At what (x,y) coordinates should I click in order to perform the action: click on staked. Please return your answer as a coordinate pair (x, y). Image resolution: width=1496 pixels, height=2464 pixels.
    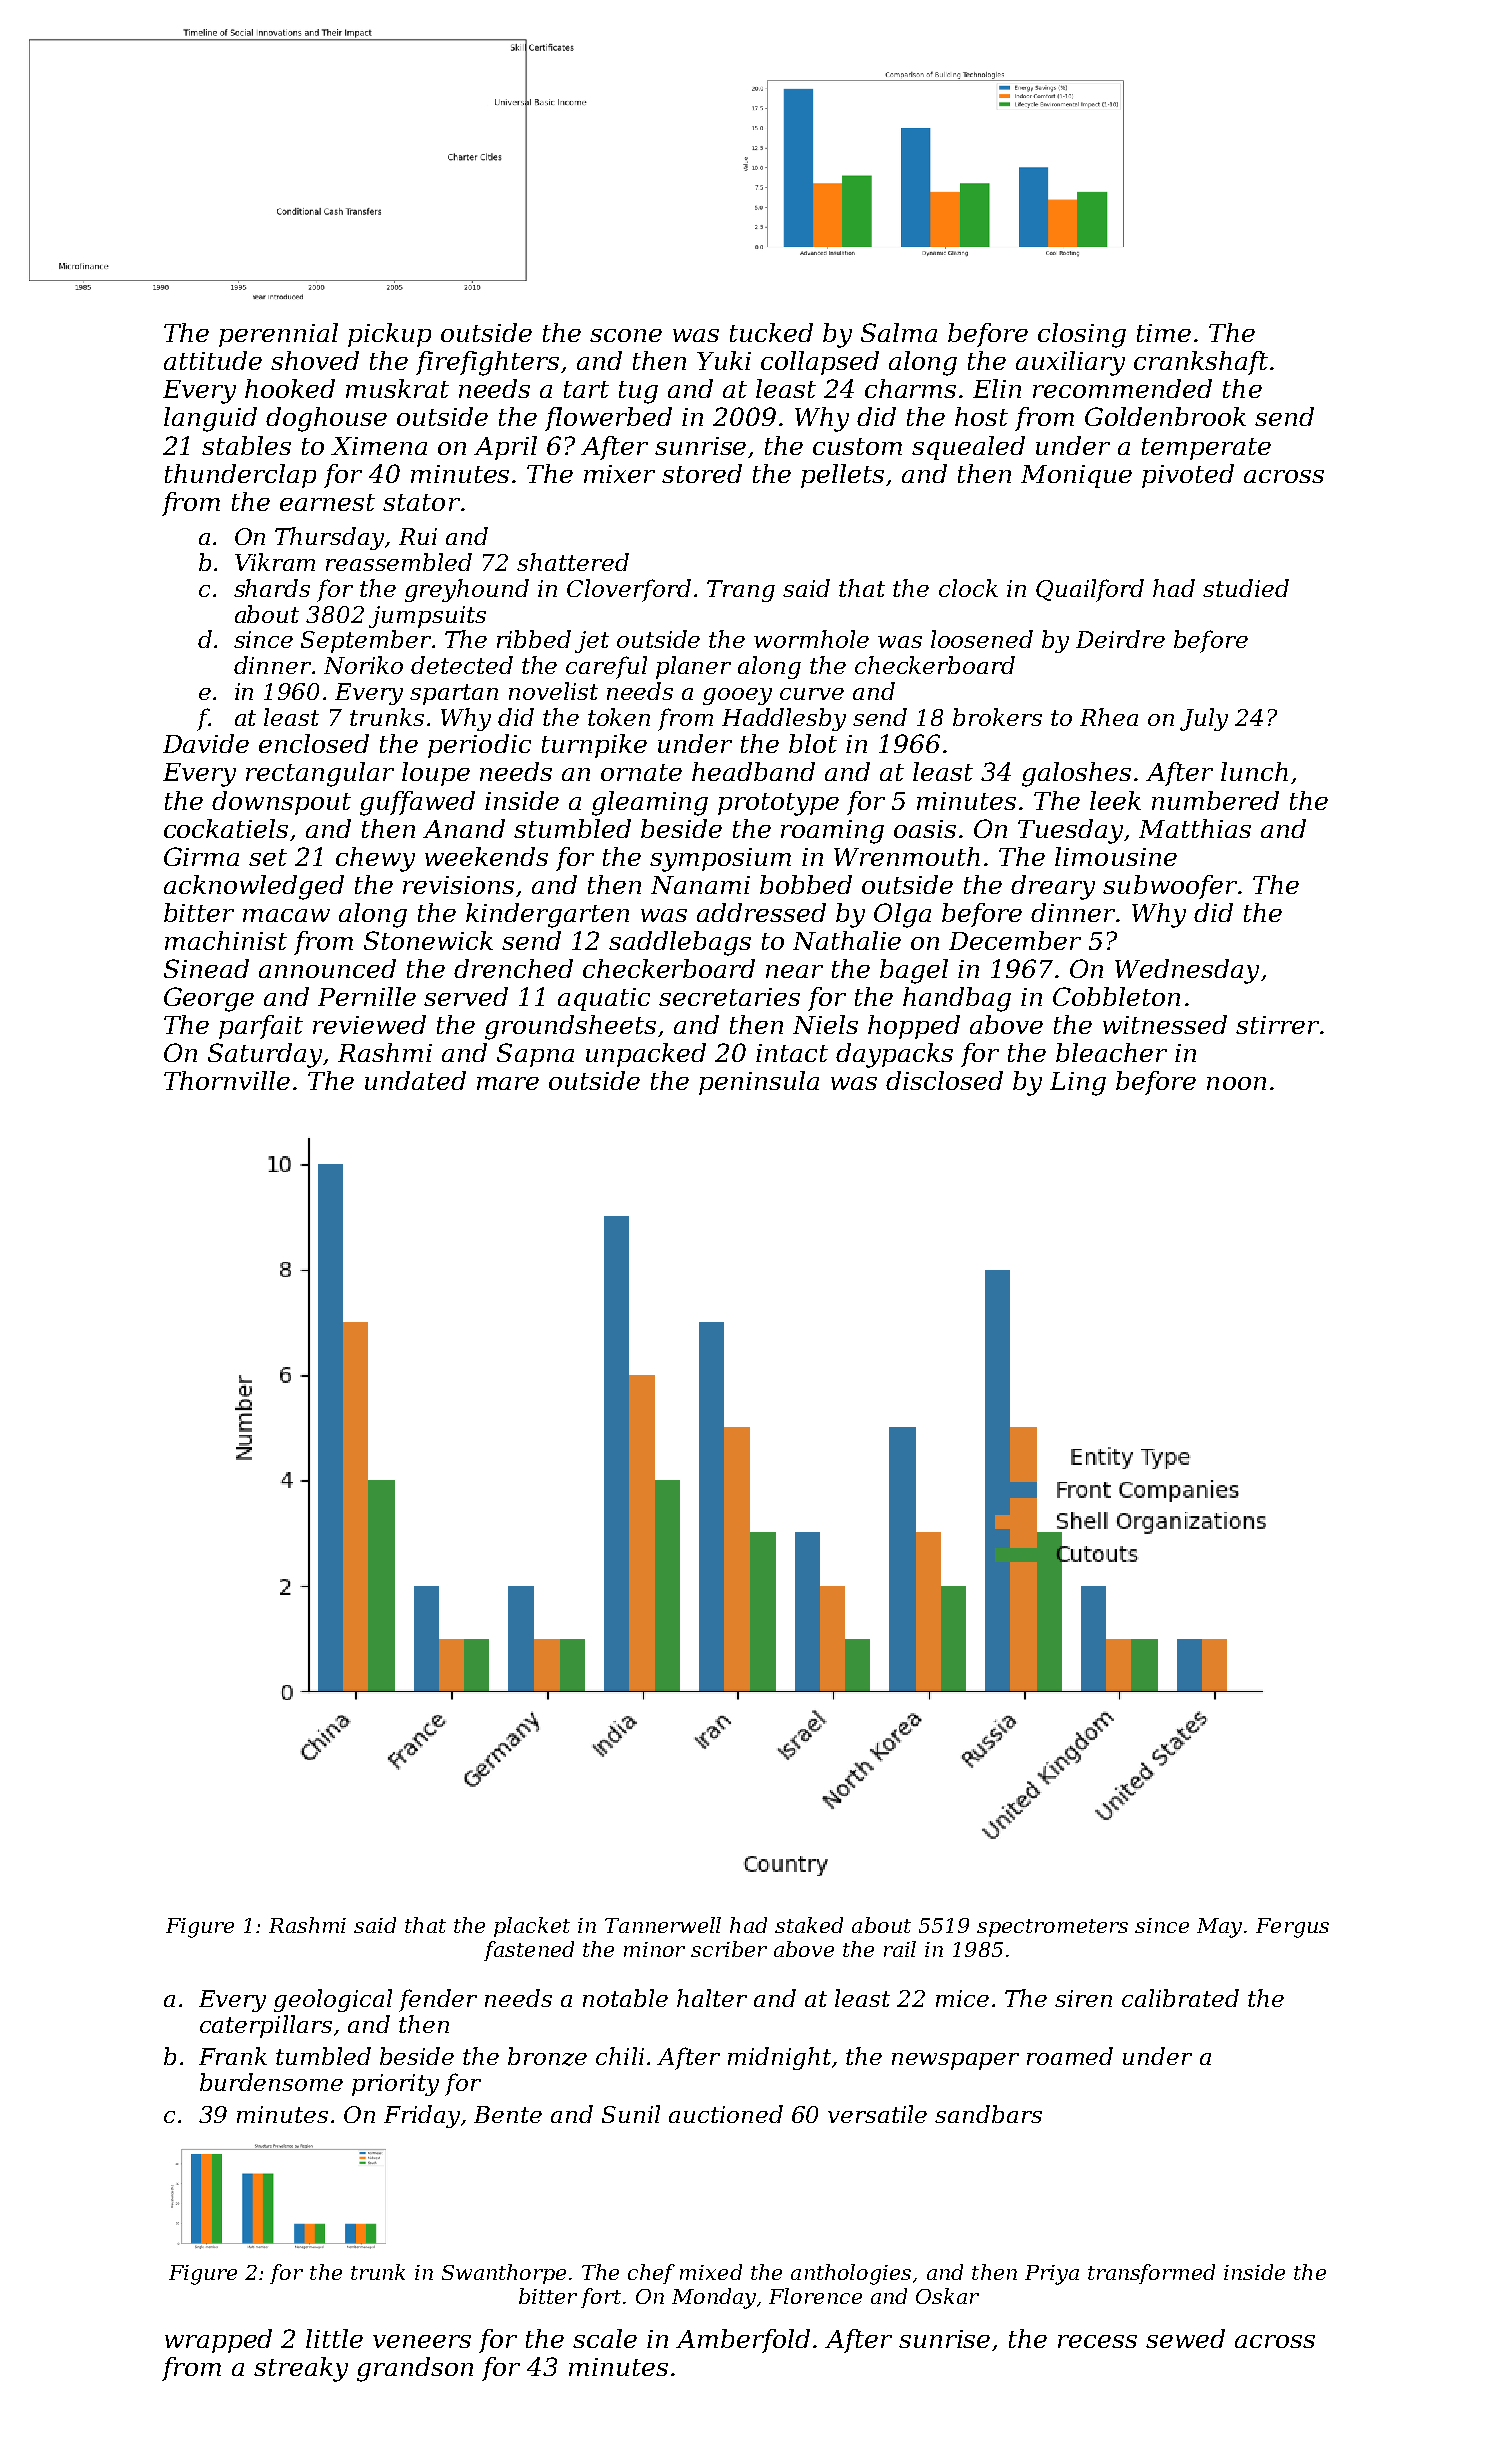
    Looking at the image, I should click on (809, 1925).
